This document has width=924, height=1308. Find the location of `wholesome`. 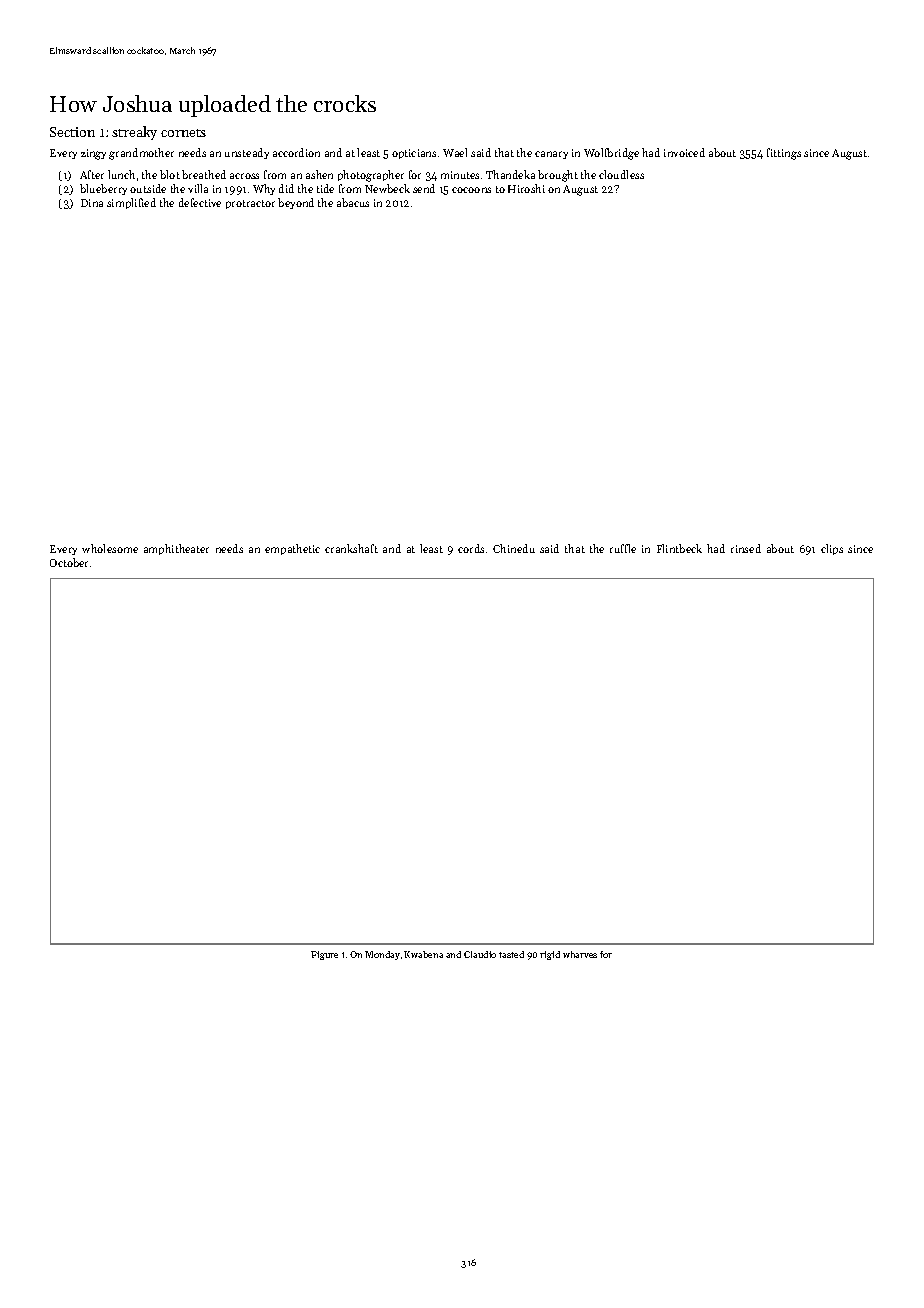

wholesome is located at coordinates (110, 548).
